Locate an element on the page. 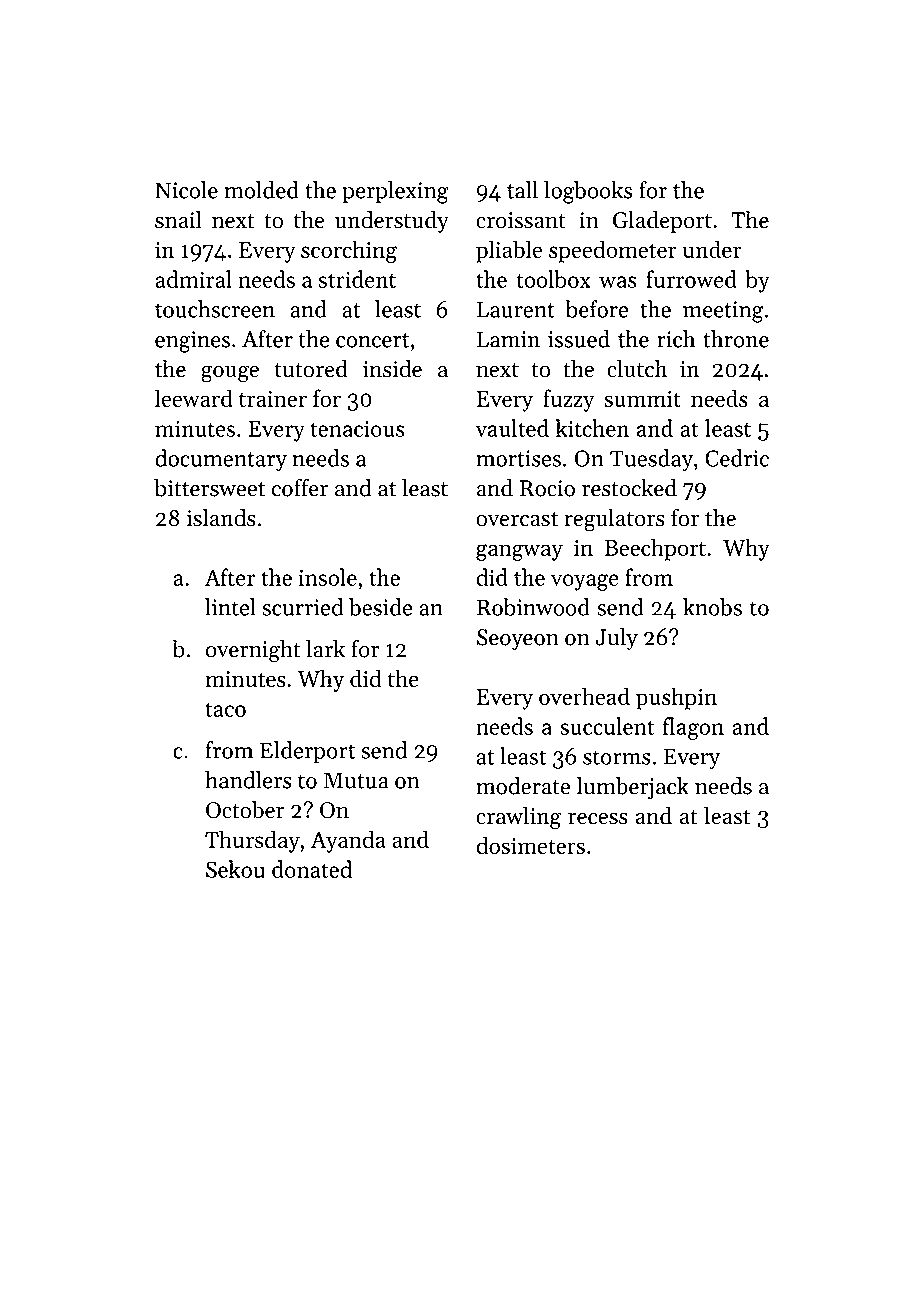  mortises is located at coordinates (518, 458).
